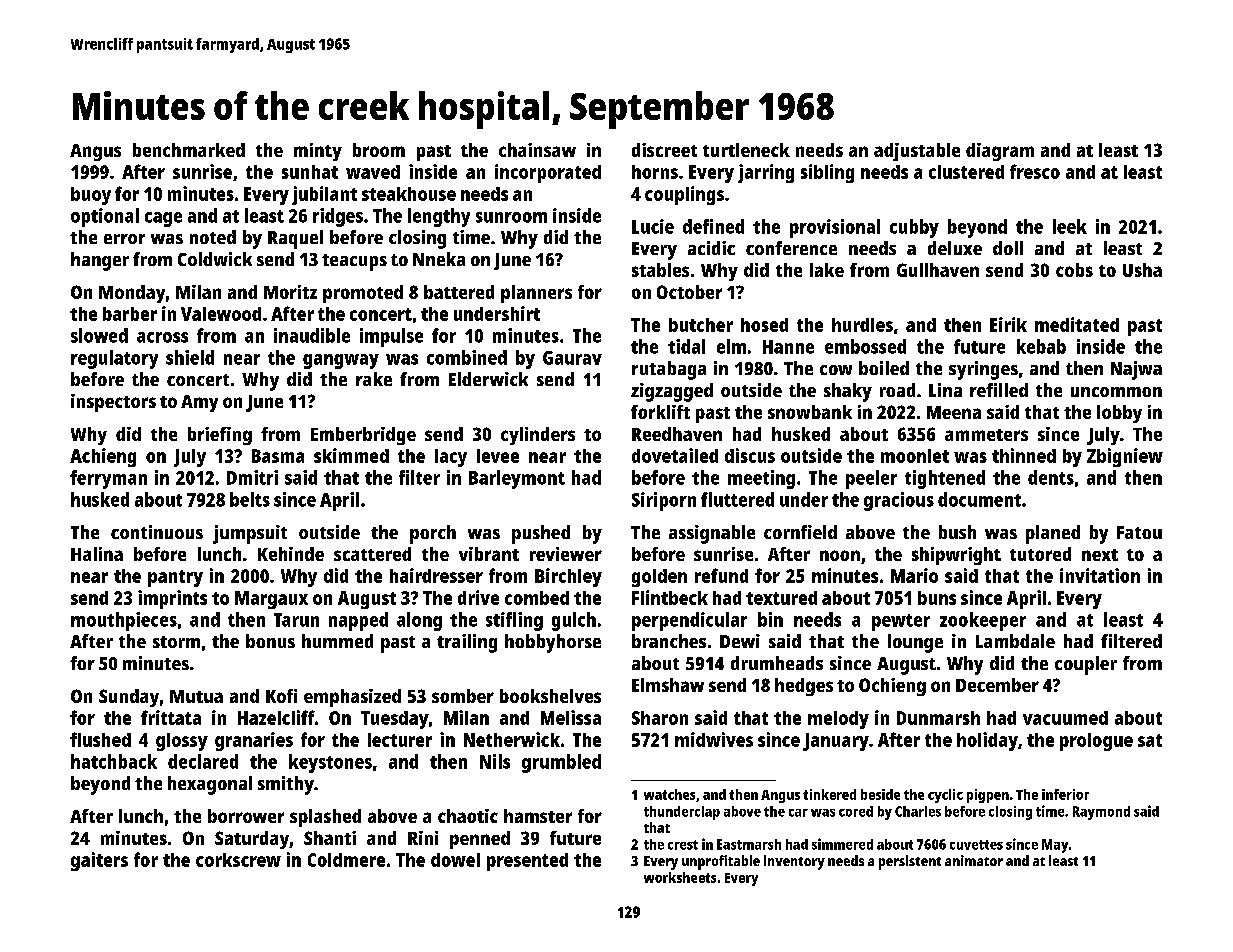 This screenshot has height=952, width=1233. Describe the element at coordinates (1035, 171) in the screenshot. I see `fresco` at that location.
